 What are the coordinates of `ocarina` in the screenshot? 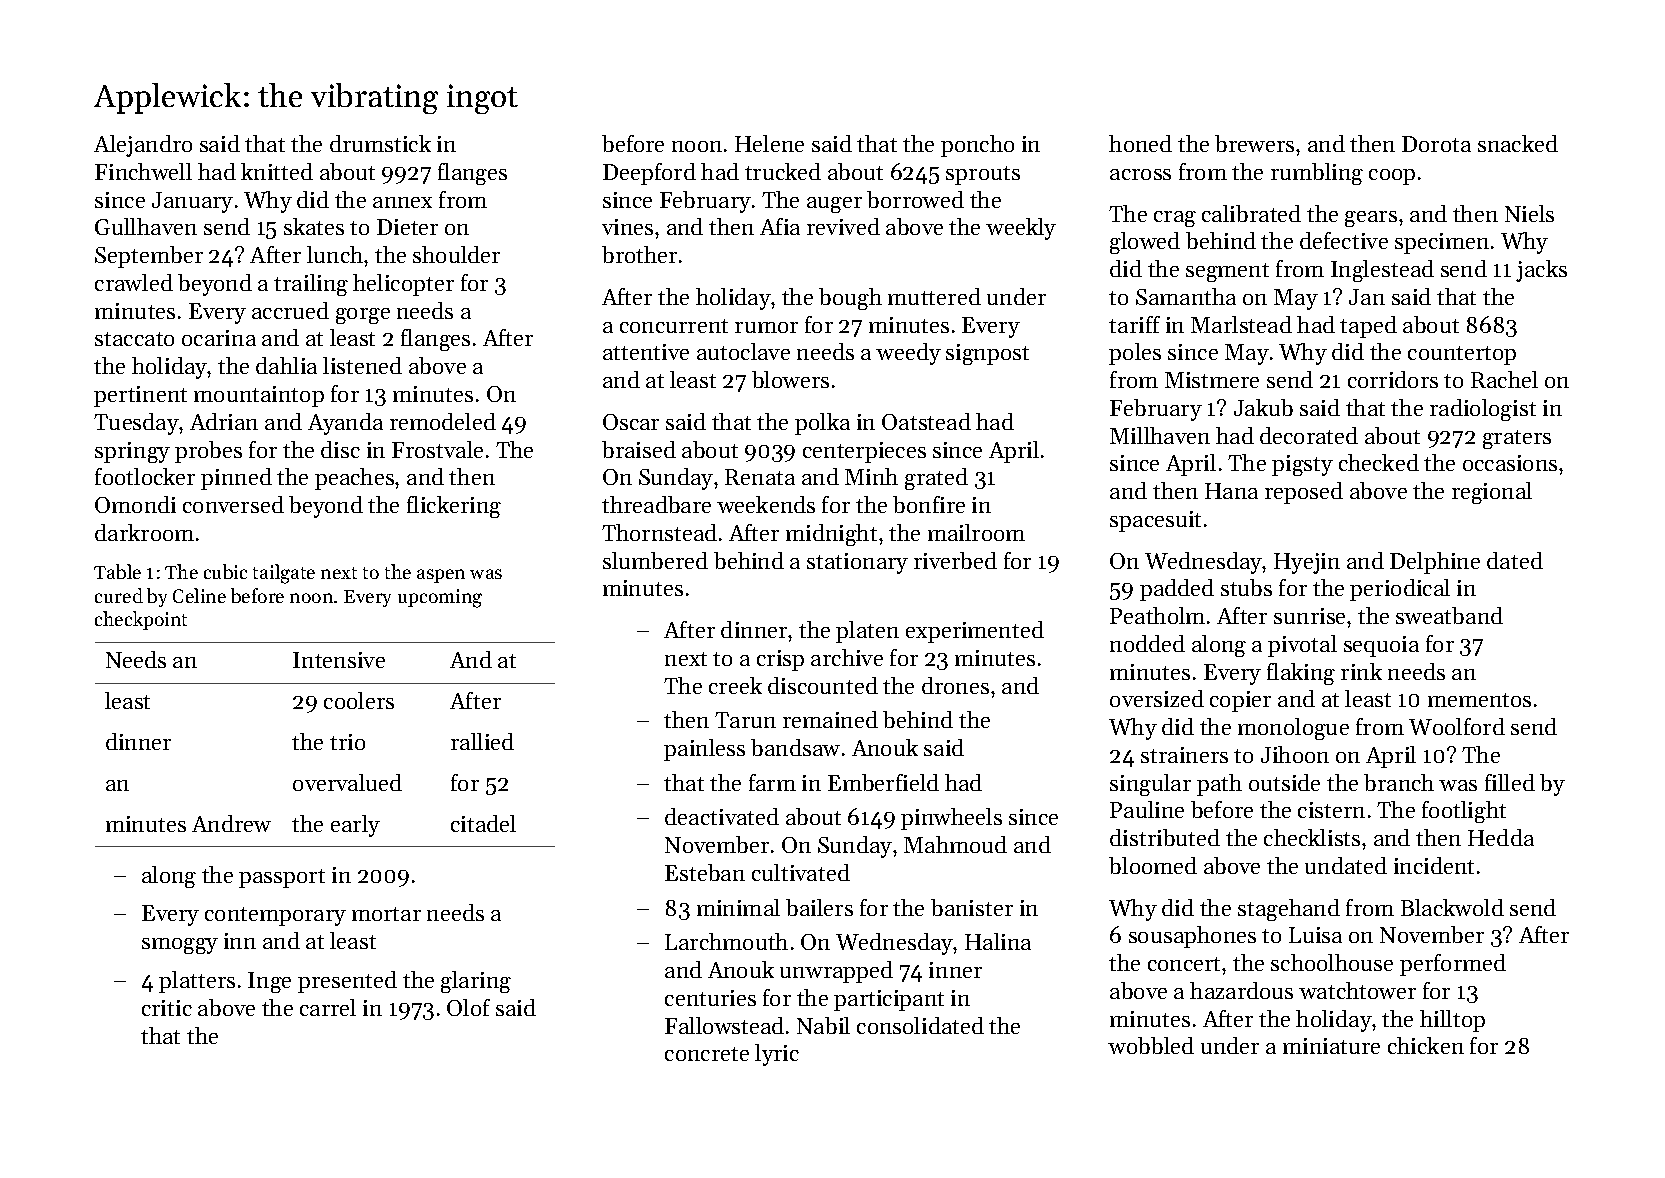 It's located at (219, 338).
